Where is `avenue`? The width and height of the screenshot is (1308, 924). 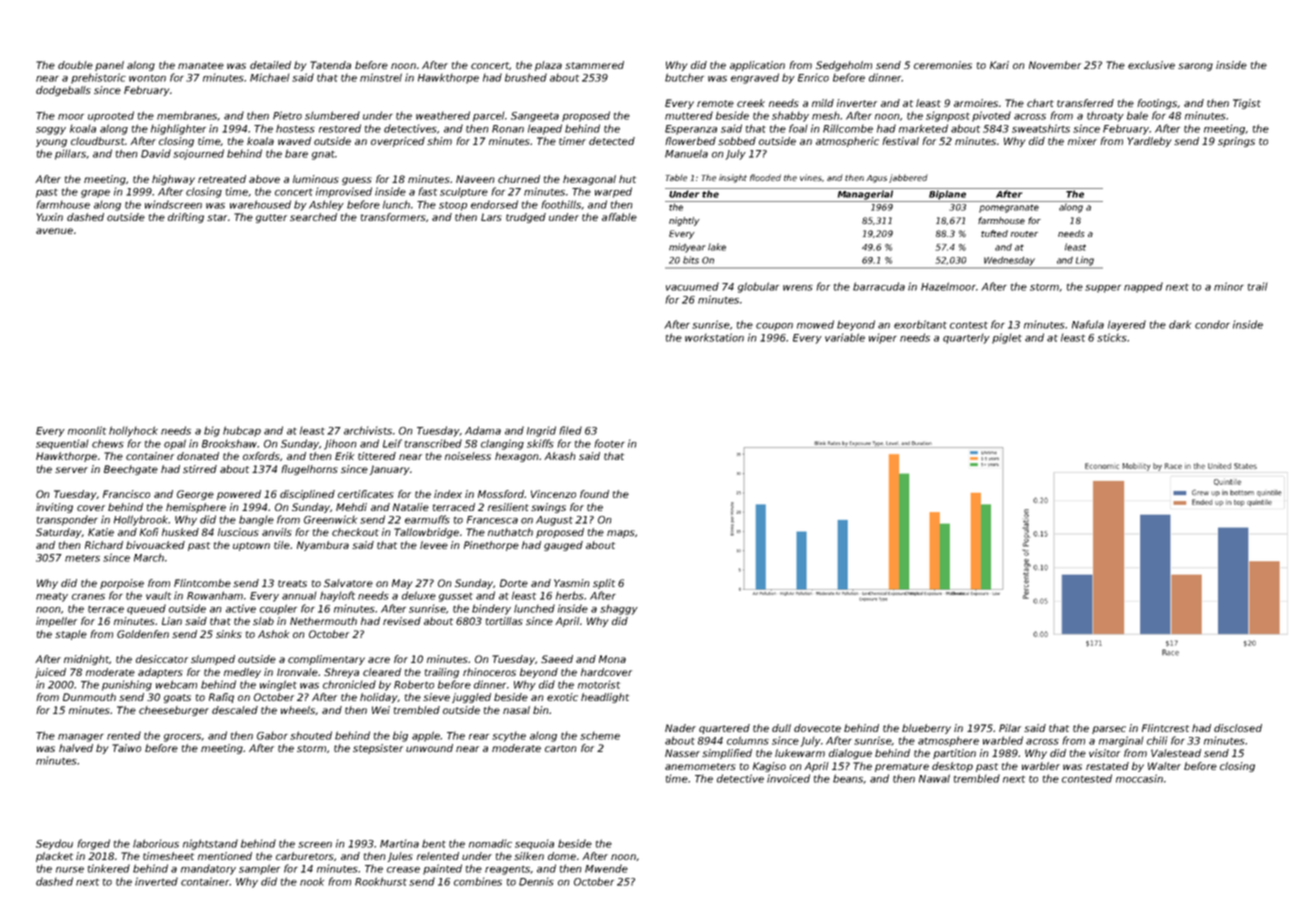 avenue is located at coordinates (54, 231).
